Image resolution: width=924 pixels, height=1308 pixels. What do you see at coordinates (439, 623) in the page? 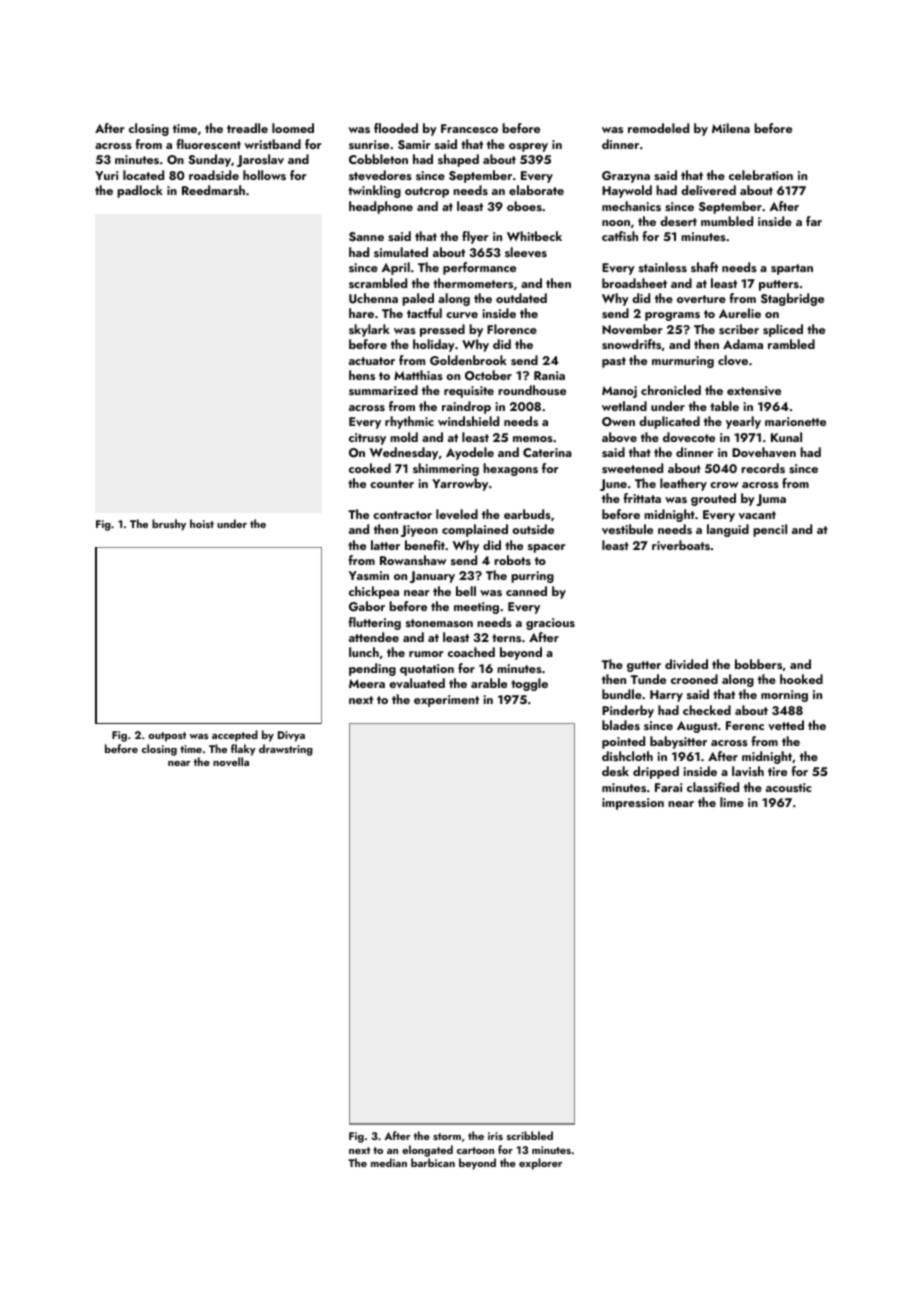
I see `stonemason` at bounding box center [439, 623].
